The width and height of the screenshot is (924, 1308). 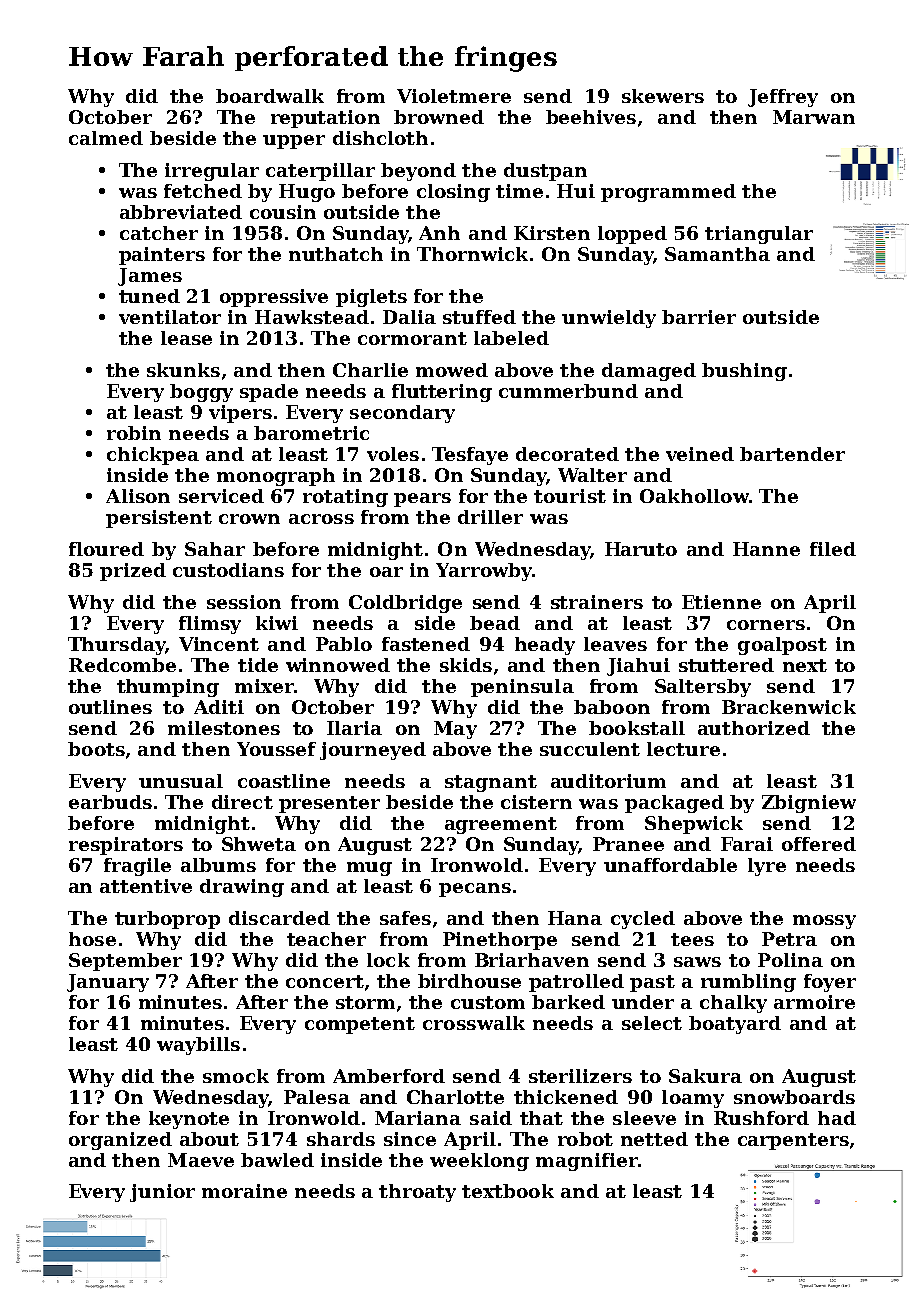 I want to click on strainers, so click(x=597, y=602).
